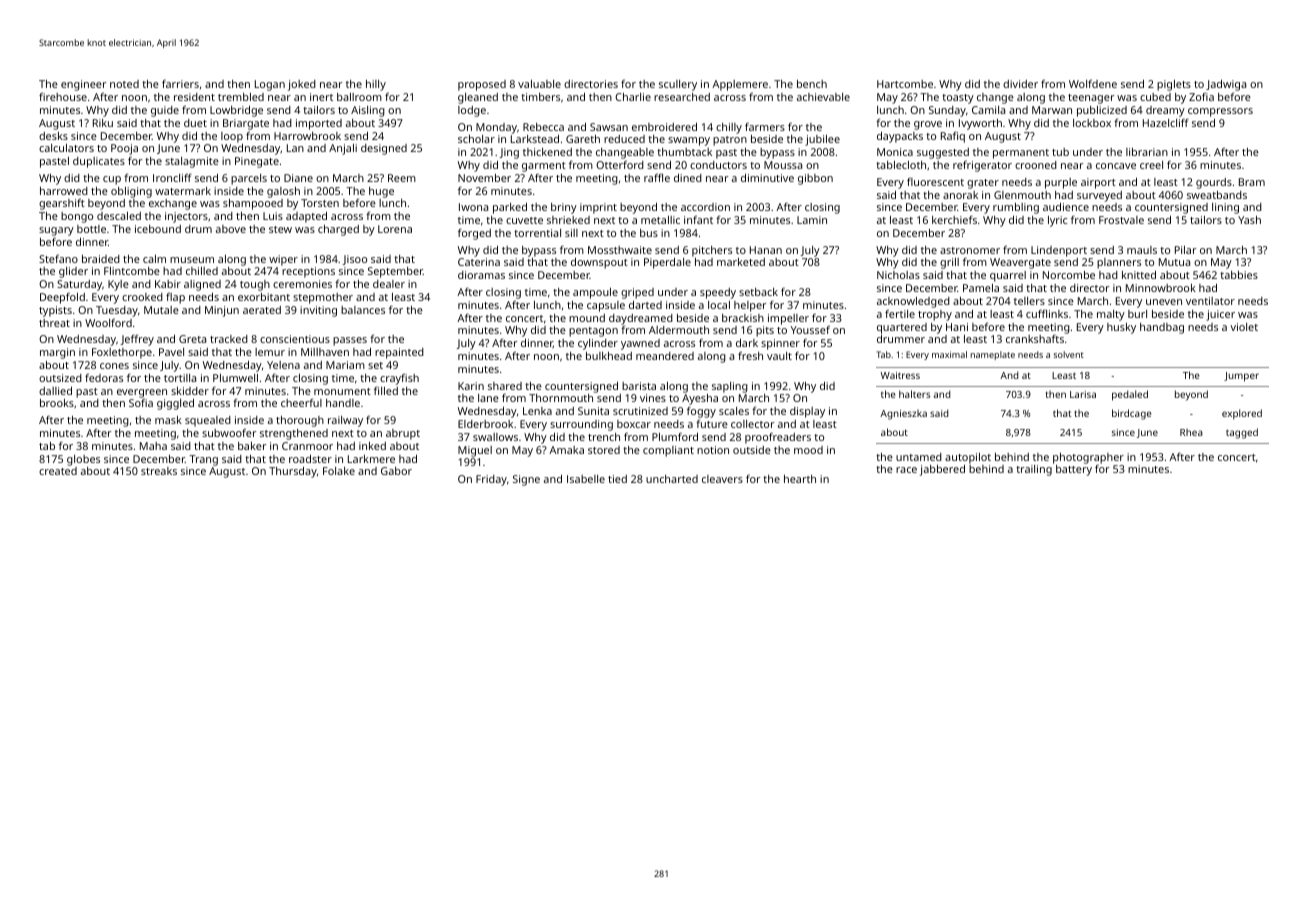 This image has width=1308, height=924. Describe the element at coordinates (1034, 470) in the image. I see `trailing` at that location.
